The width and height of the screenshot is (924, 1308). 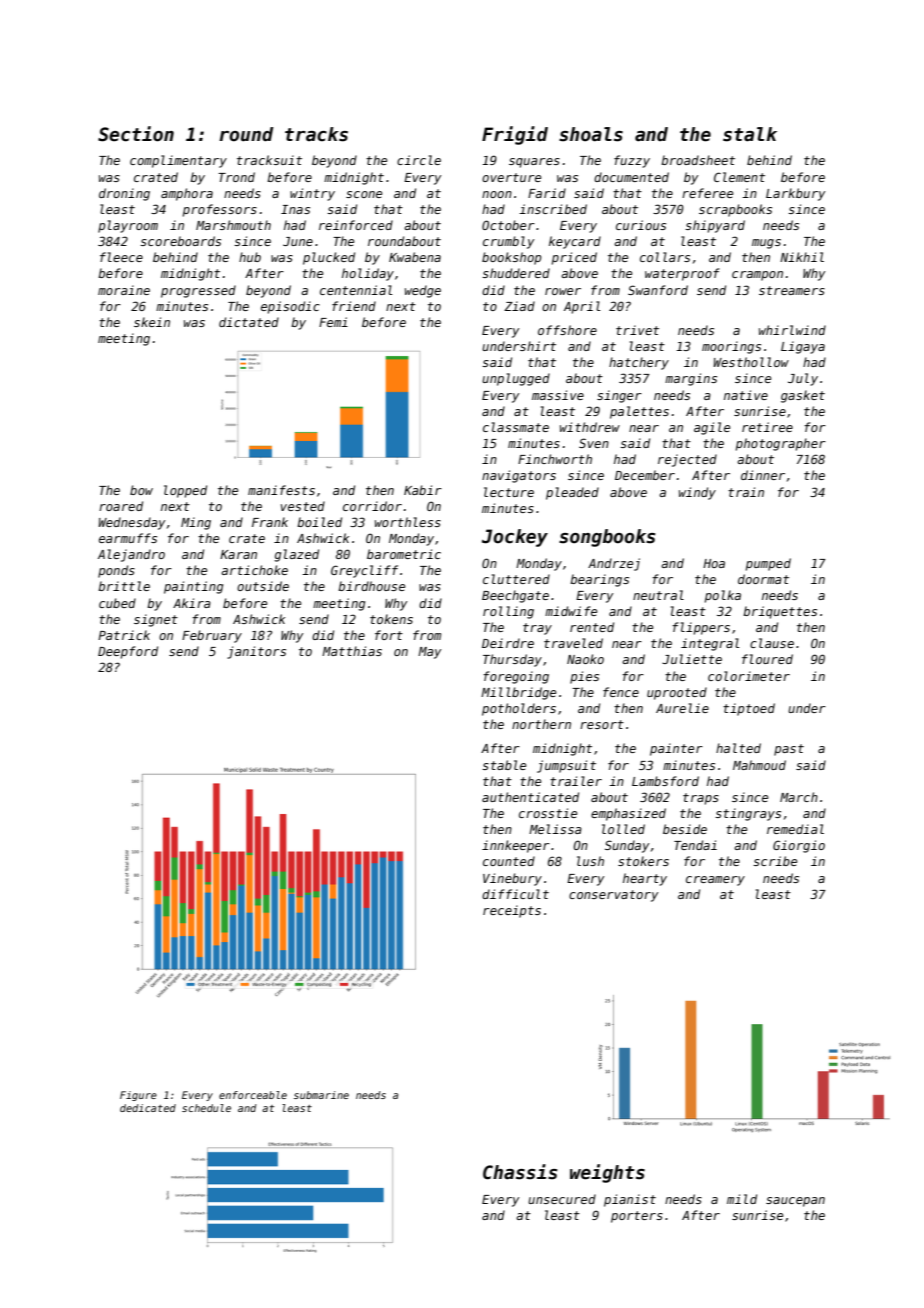 I want to click on roared, so click(x=121, y=506).
